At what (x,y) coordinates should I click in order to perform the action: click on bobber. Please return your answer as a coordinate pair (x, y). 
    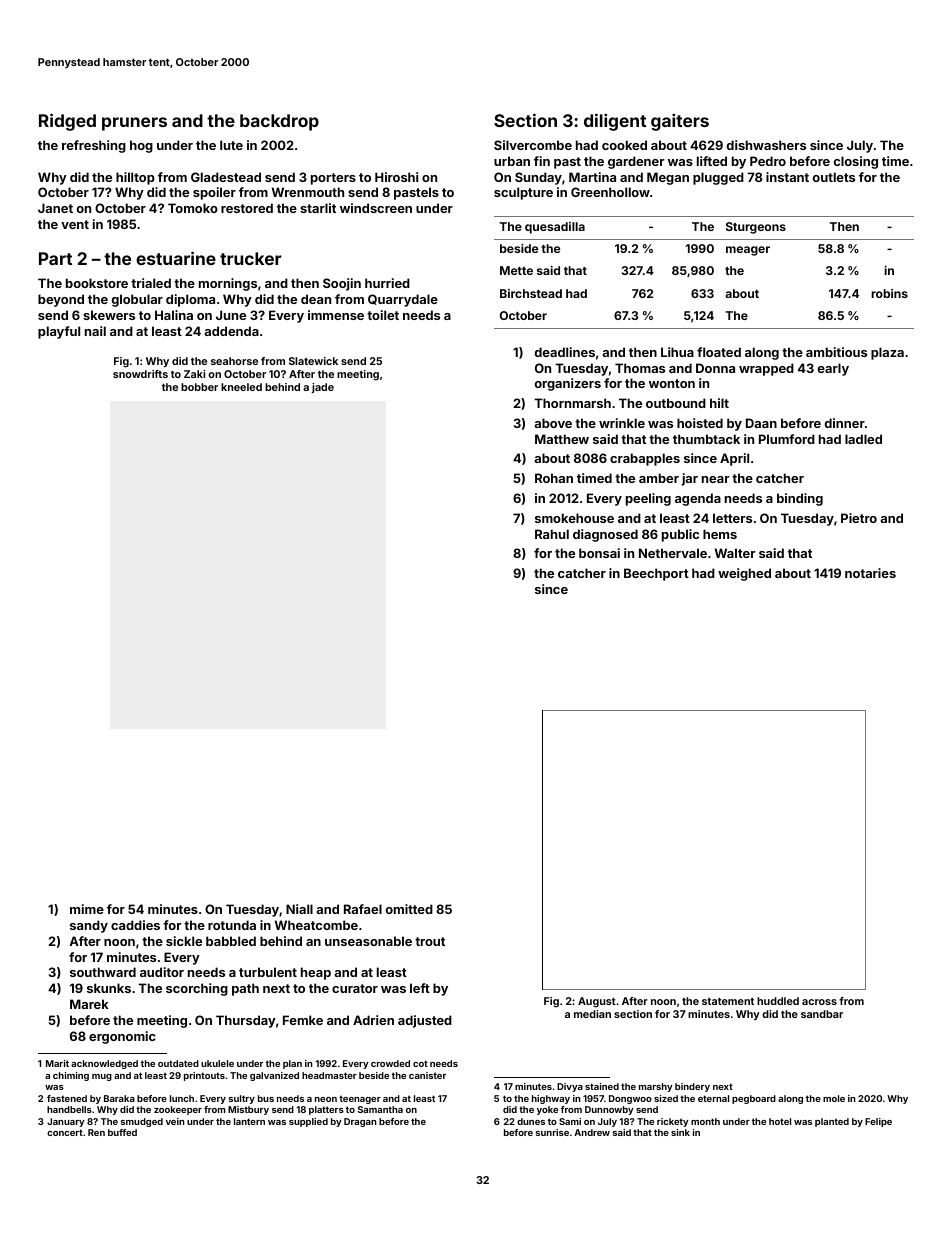
    Looking at the image, I should click on (199, 387).
